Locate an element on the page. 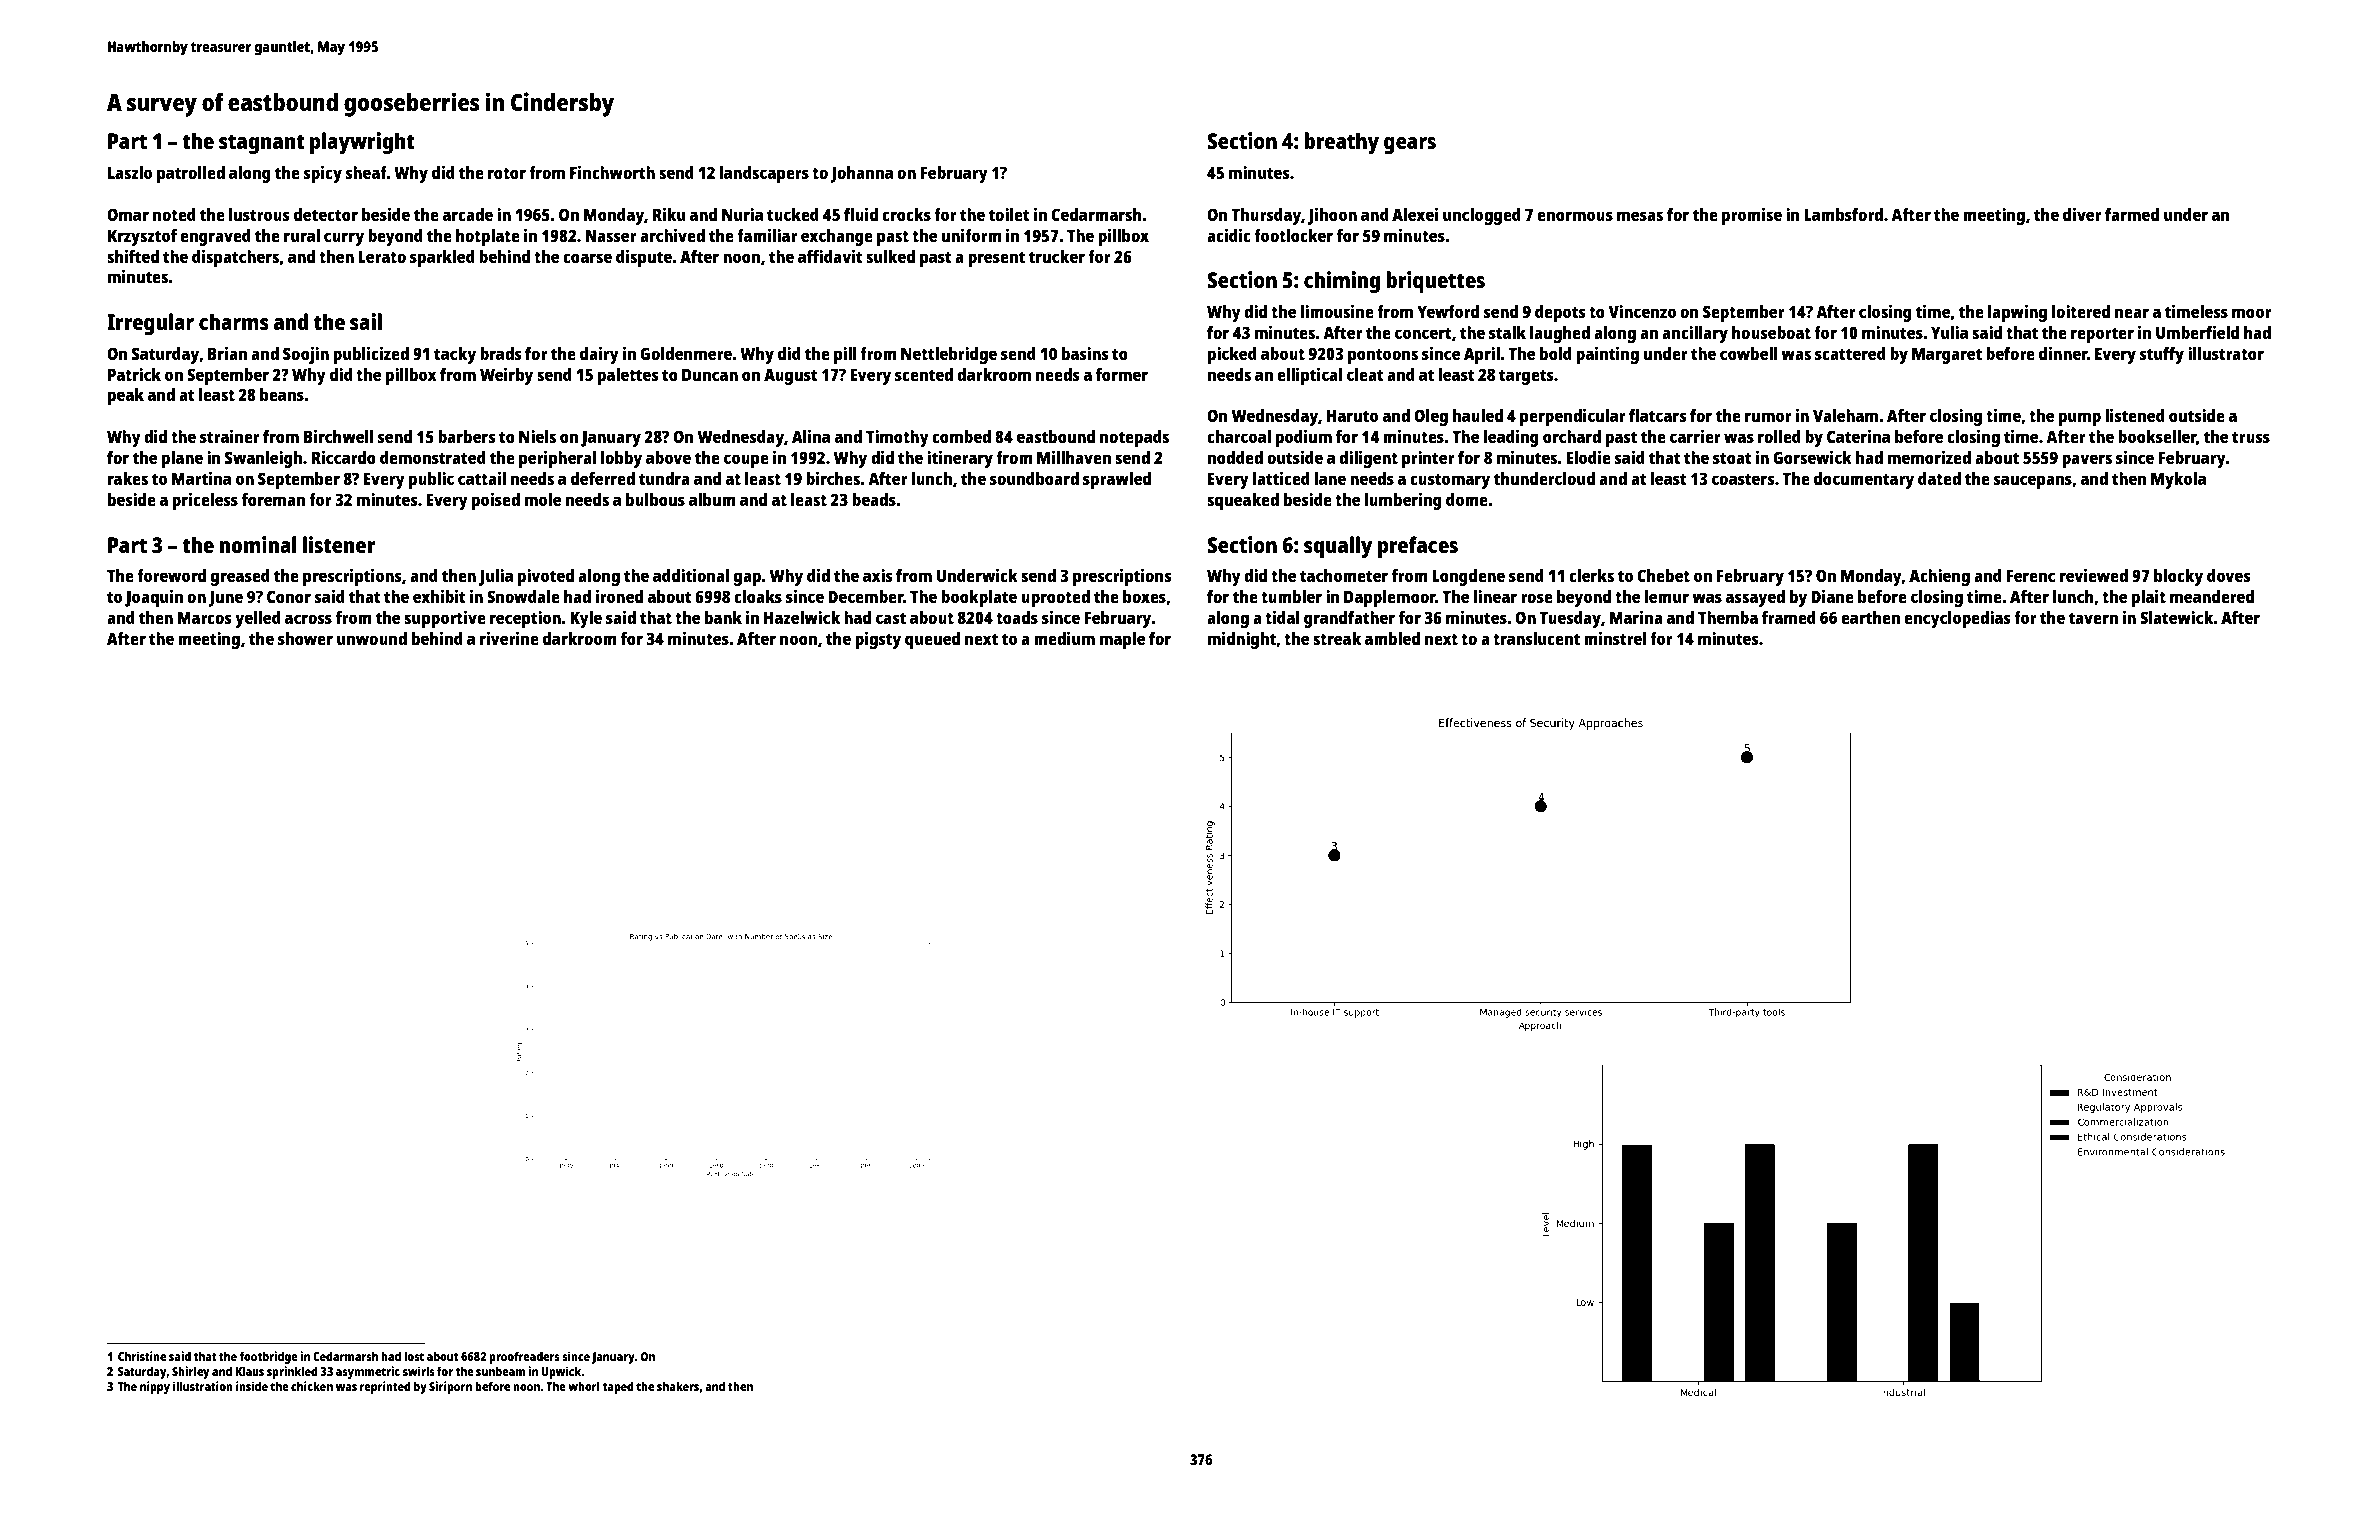  Irregular is located at coordinates (150, 324).
